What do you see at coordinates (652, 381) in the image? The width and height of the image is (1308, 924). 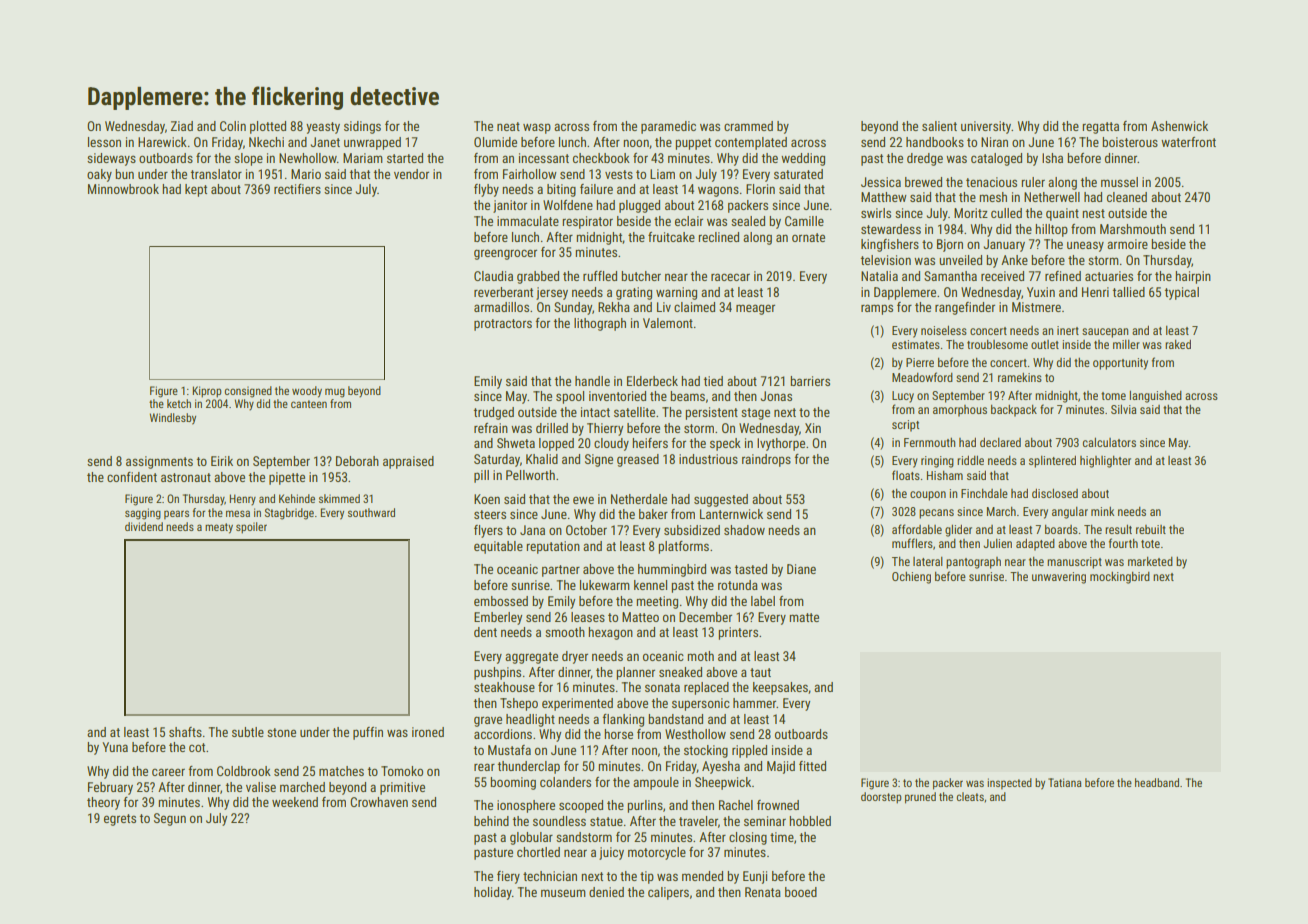 I see `Elderbeck` at bounding box center [652, 381].
